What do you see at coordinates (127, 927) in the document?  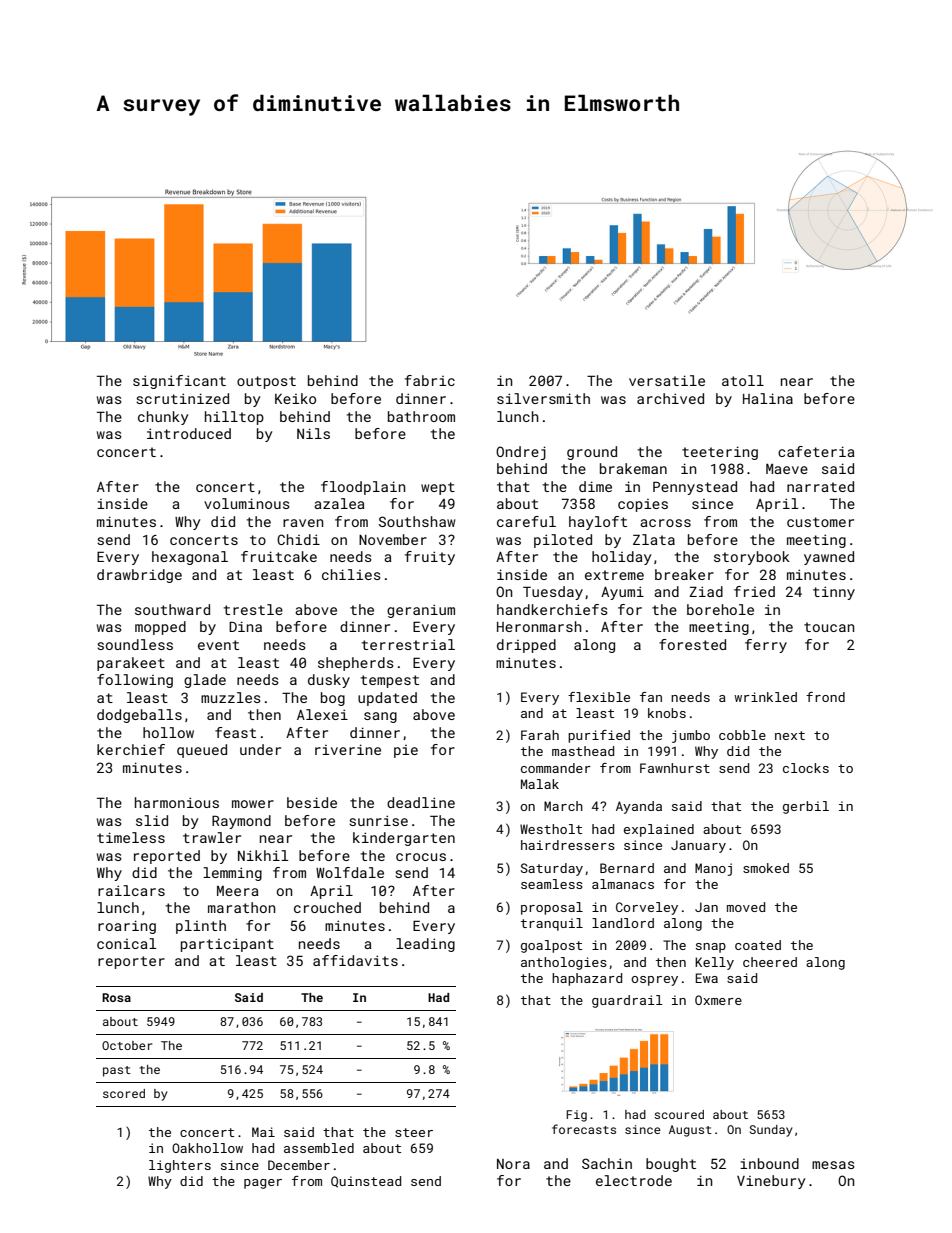 I see `roaring` at bounding box center [127, 927].
